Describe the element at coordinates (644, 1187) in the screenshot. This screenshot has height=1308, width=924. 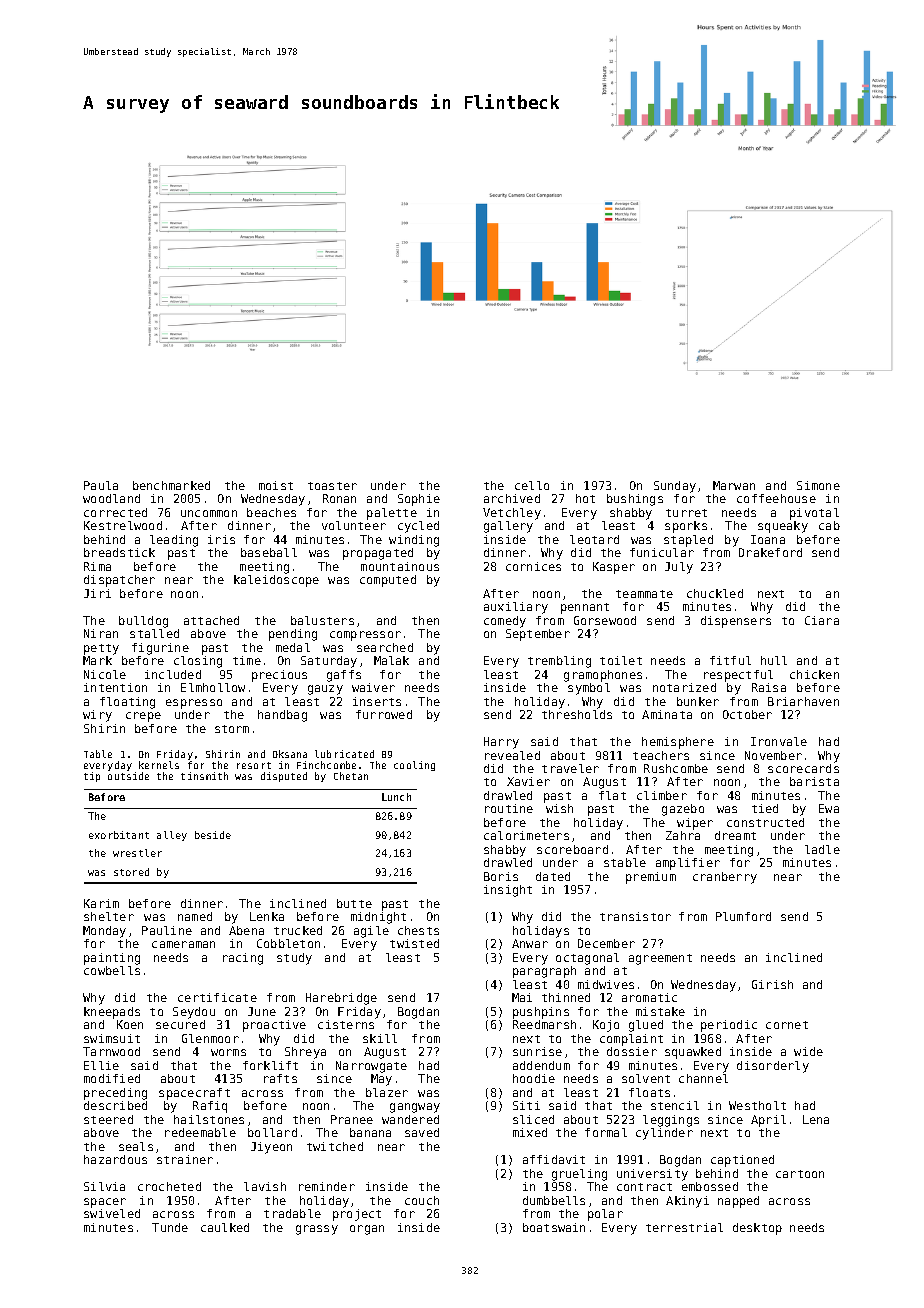
I see `contract` at that location.
